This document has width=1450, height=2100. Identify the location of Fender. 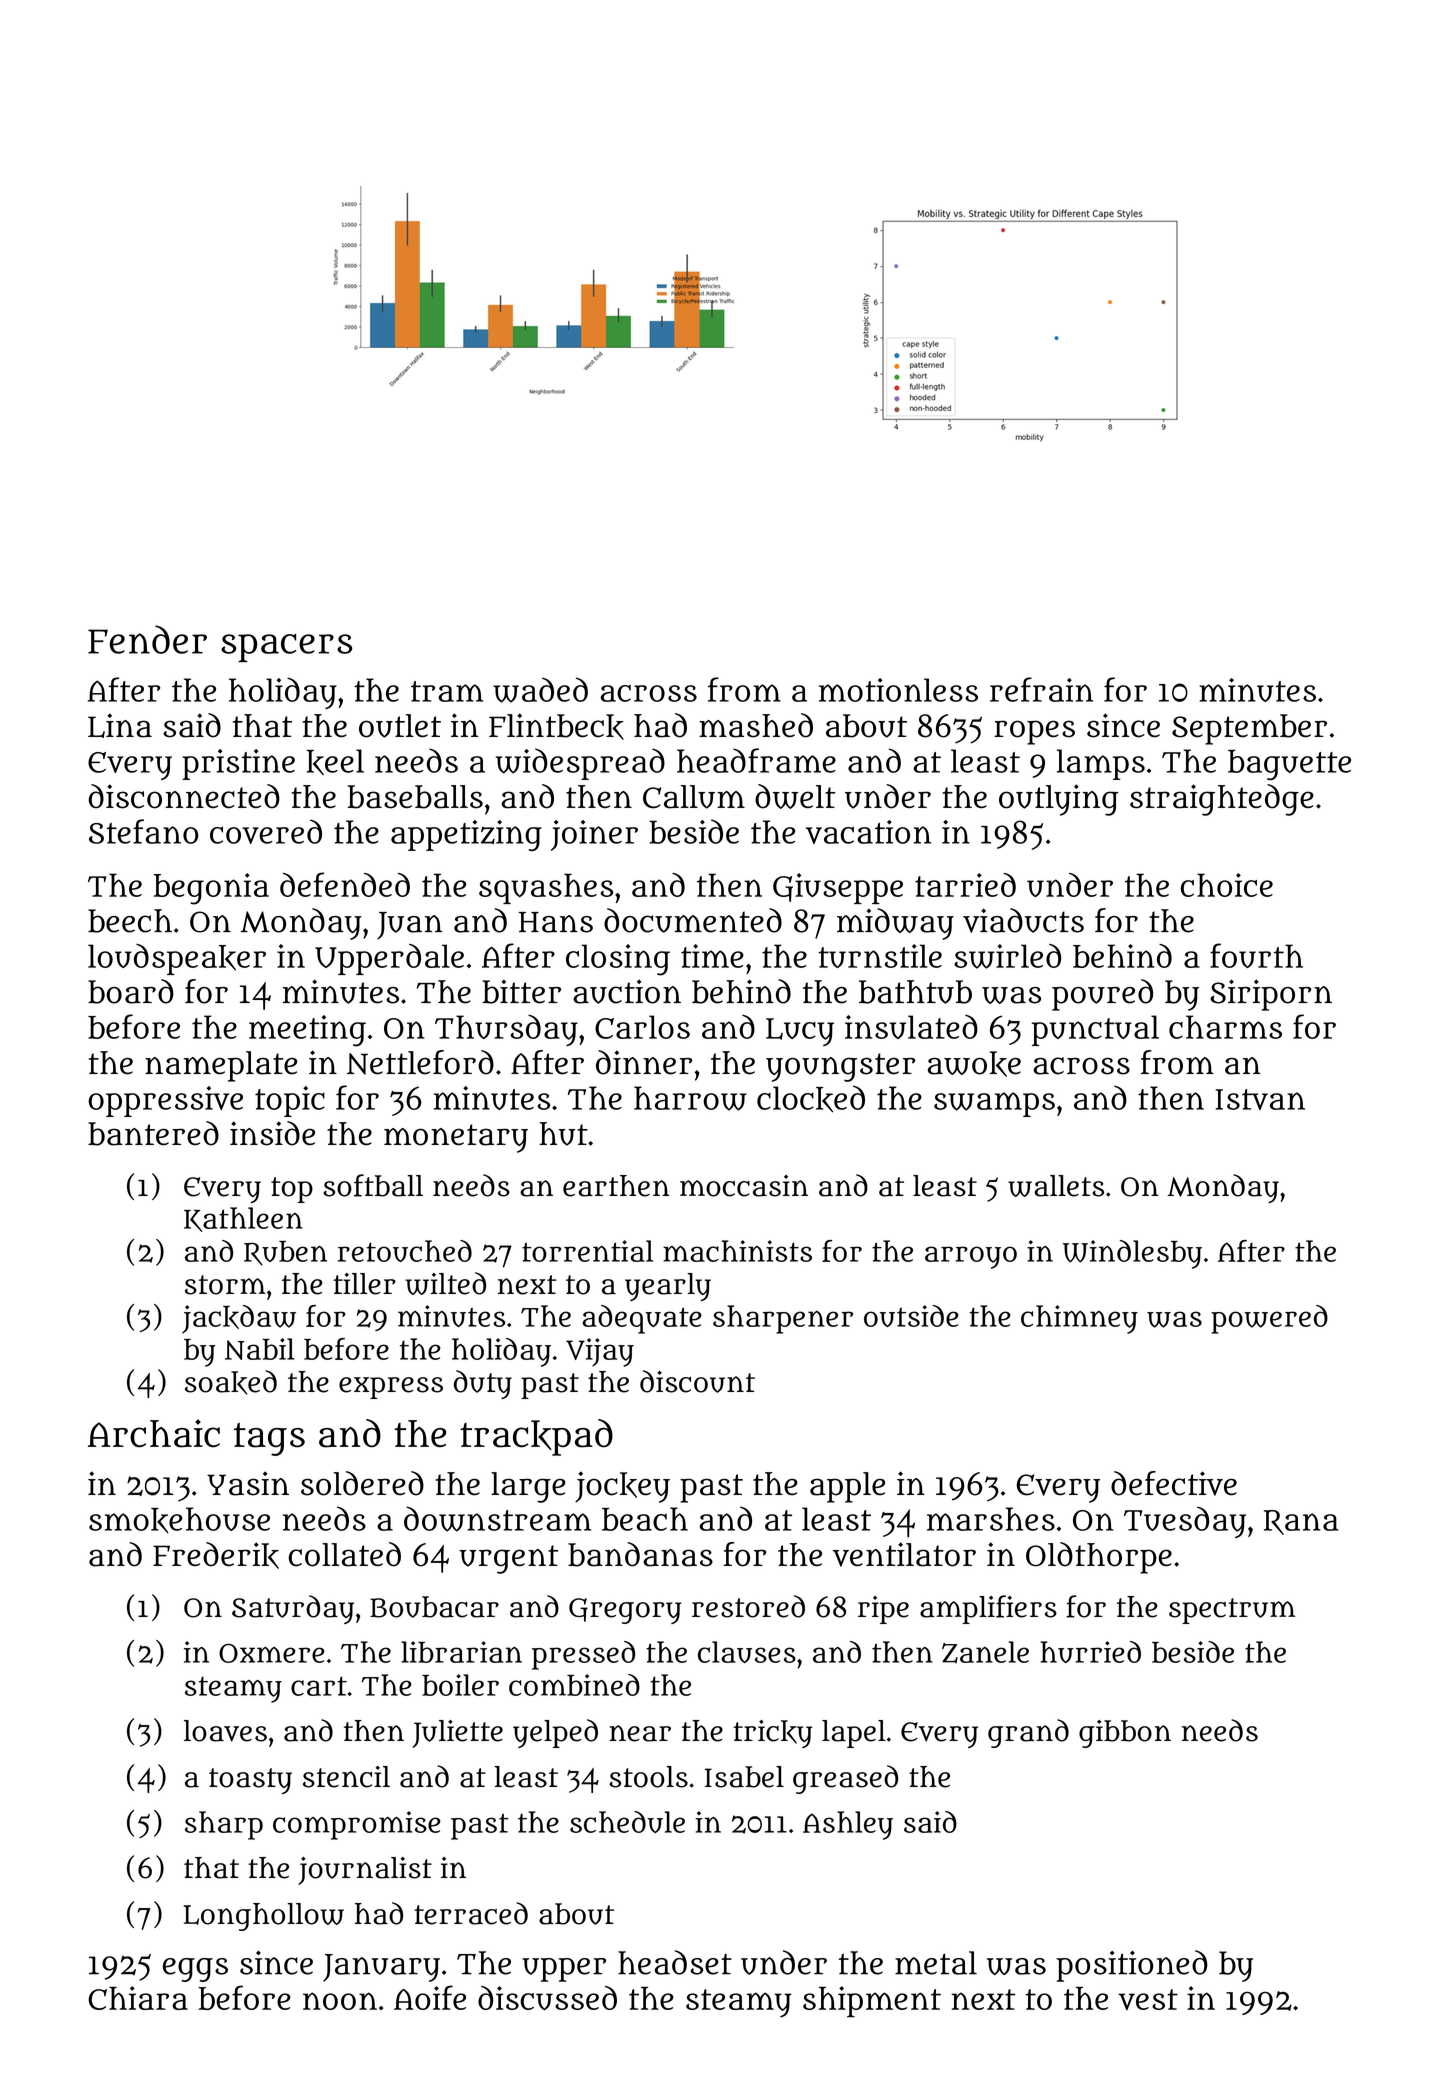
(147, 639).
